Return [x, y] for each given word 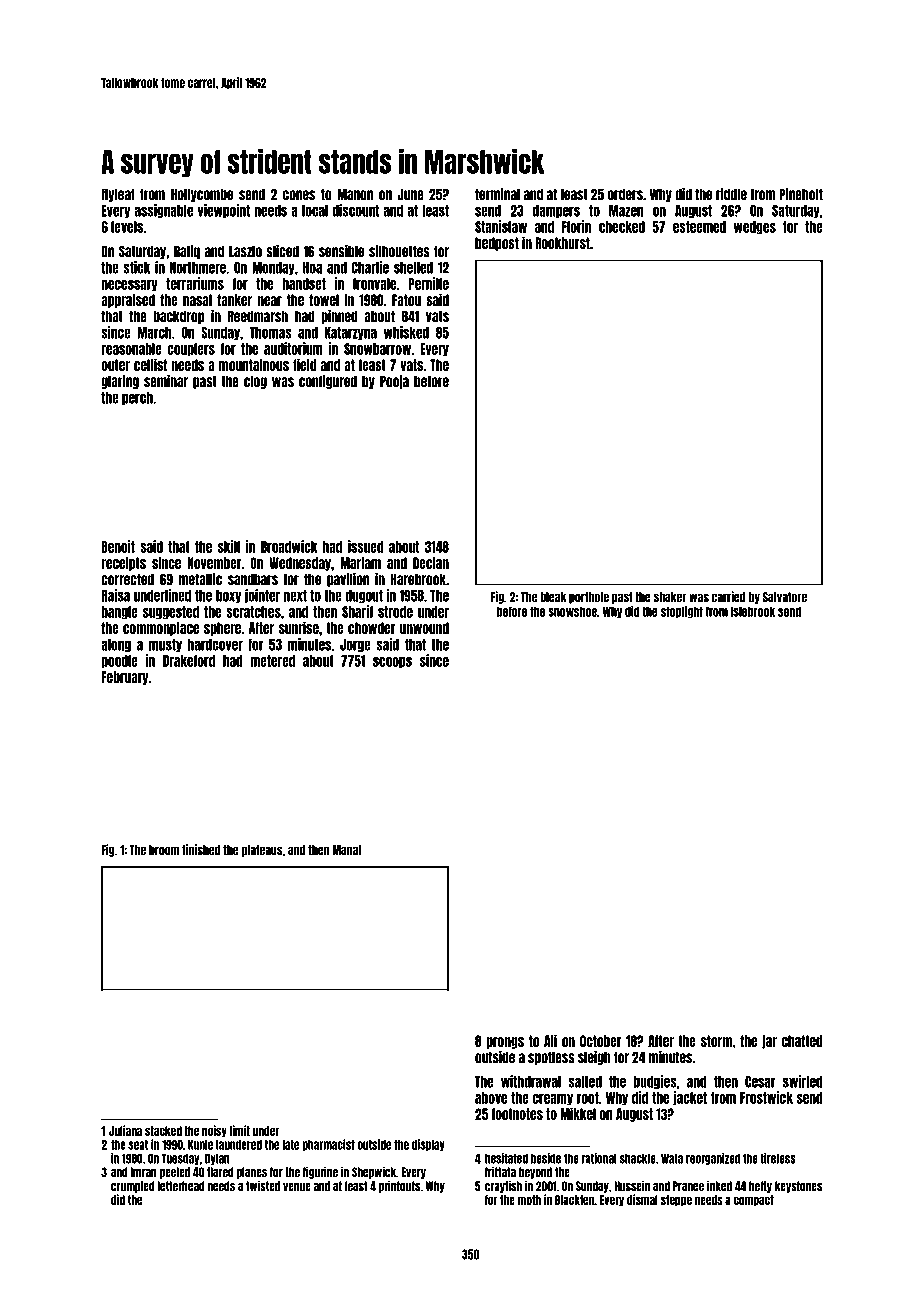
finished [201, 850]
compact [754, 1201]
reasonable [131, 349]
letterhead [181, 1186]
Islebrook [753, 611]
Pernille [429, 283]
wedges [755, 228]
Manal [346, 850]
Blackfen [574, 1200]
